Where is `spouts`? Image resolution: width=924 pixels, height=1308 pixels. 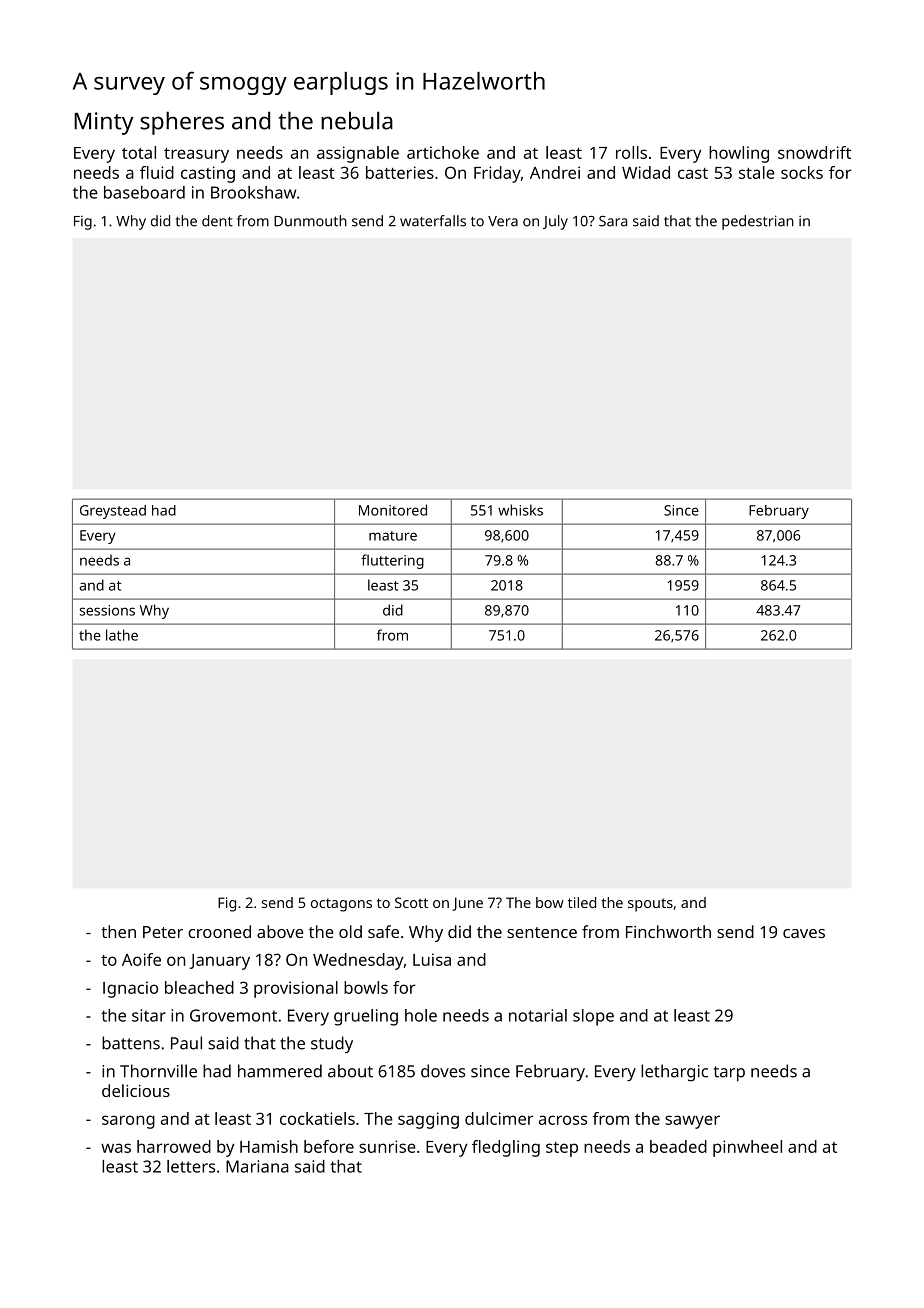 spouts is located at coordinates (650, 905).
